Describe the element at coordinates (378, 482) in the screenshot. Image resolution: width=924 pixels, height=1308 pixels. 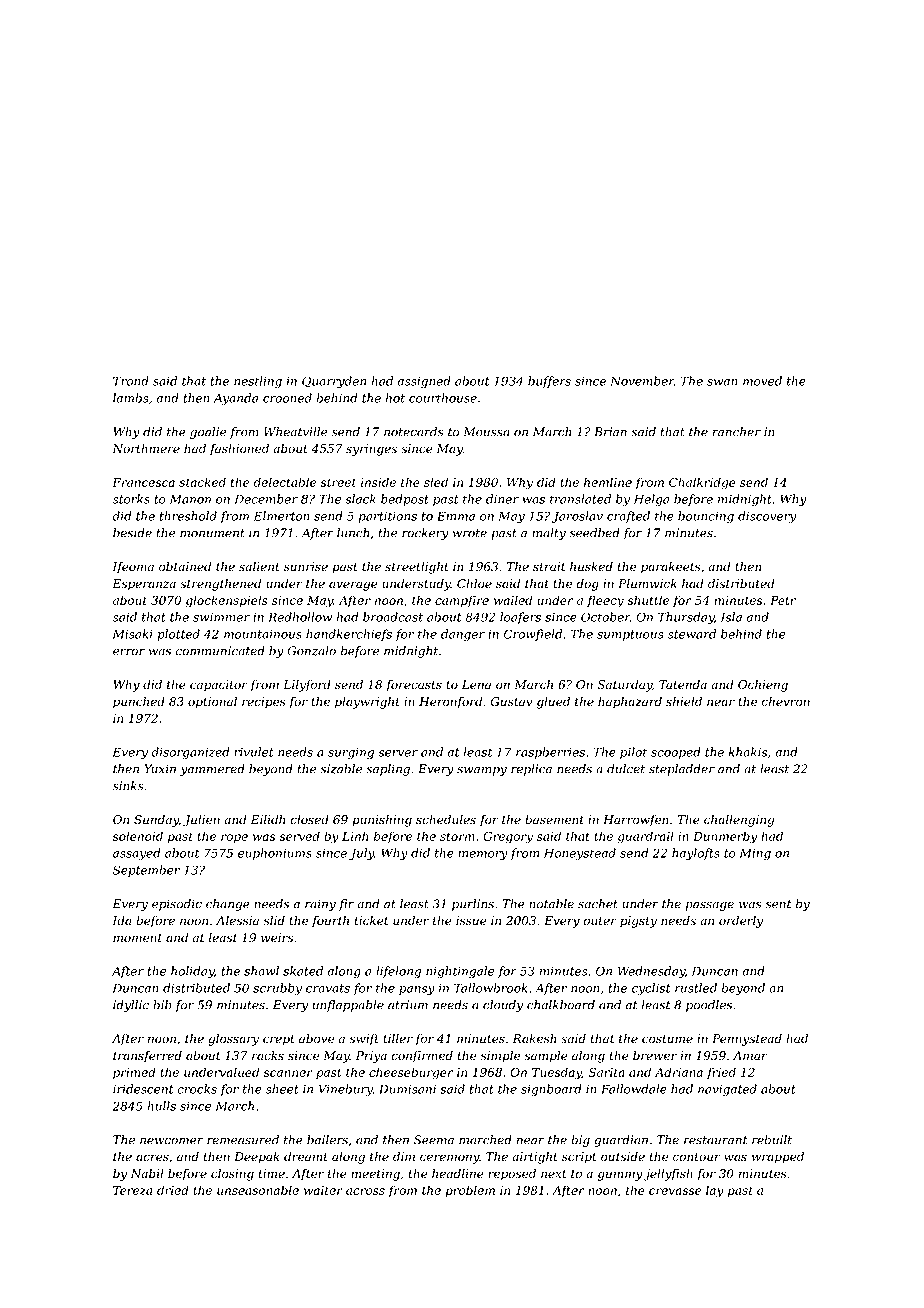
I see `inside` at that location.
